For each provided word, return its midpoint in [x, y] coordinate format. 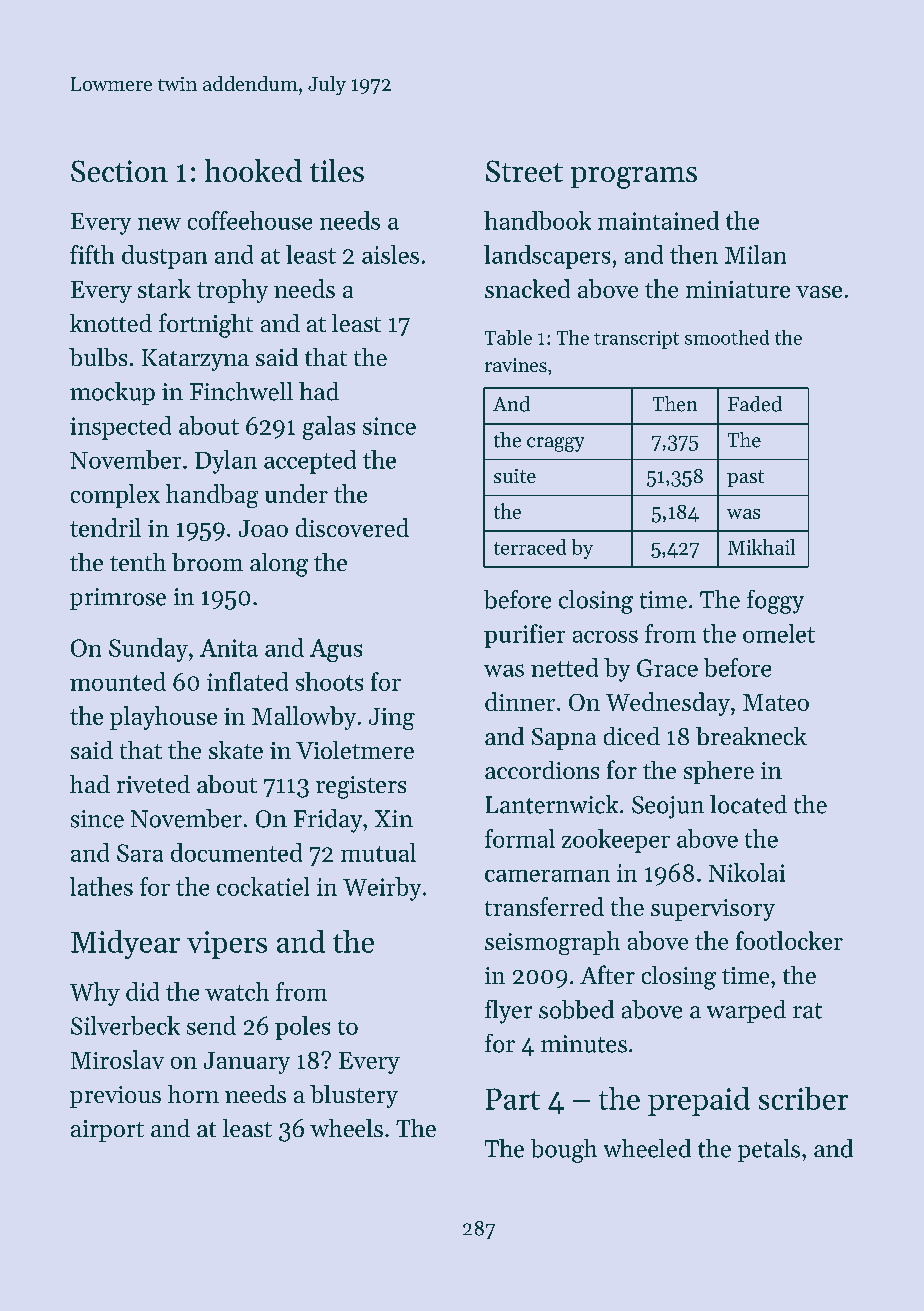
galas [329, 428]
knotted [111, 323]
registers [361, 787]
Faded [755, 404]
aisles [390, 254]
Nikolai [747, 872]
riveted [153, 784]
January [247, 1063]
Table [508, 337]
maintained [658, 220]
